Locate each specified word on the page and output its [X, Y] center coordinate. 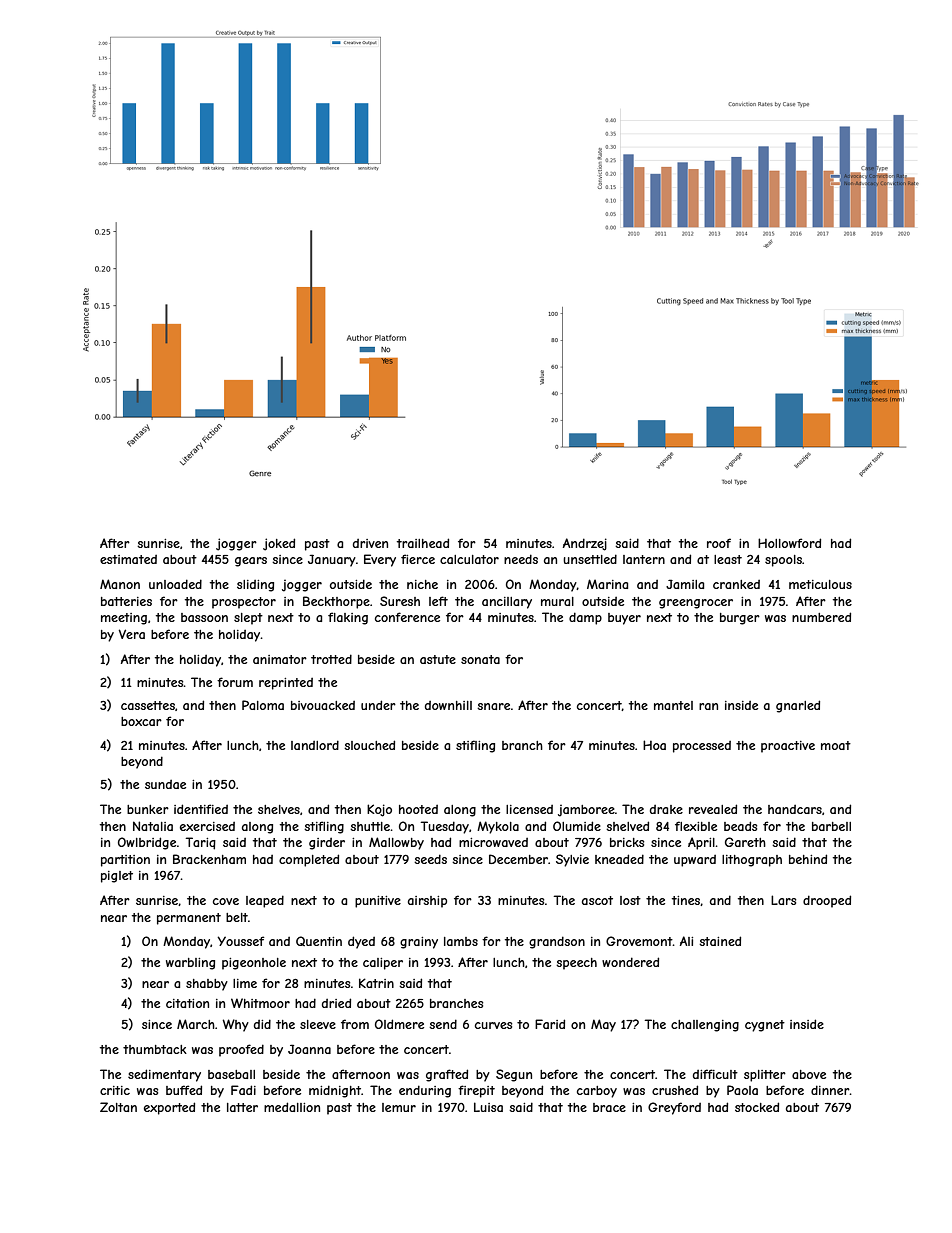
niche [422, 584]
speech [576, 964]
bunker [148, 809]
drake [666, 809]
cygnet [765, 1026]
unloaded [175, 584]
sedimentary [164, 1075]
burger [740, 619]
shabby [207, 985]
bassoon [204, 617]
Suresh [400, 601]
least [728, 559]
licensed [529, 809]
